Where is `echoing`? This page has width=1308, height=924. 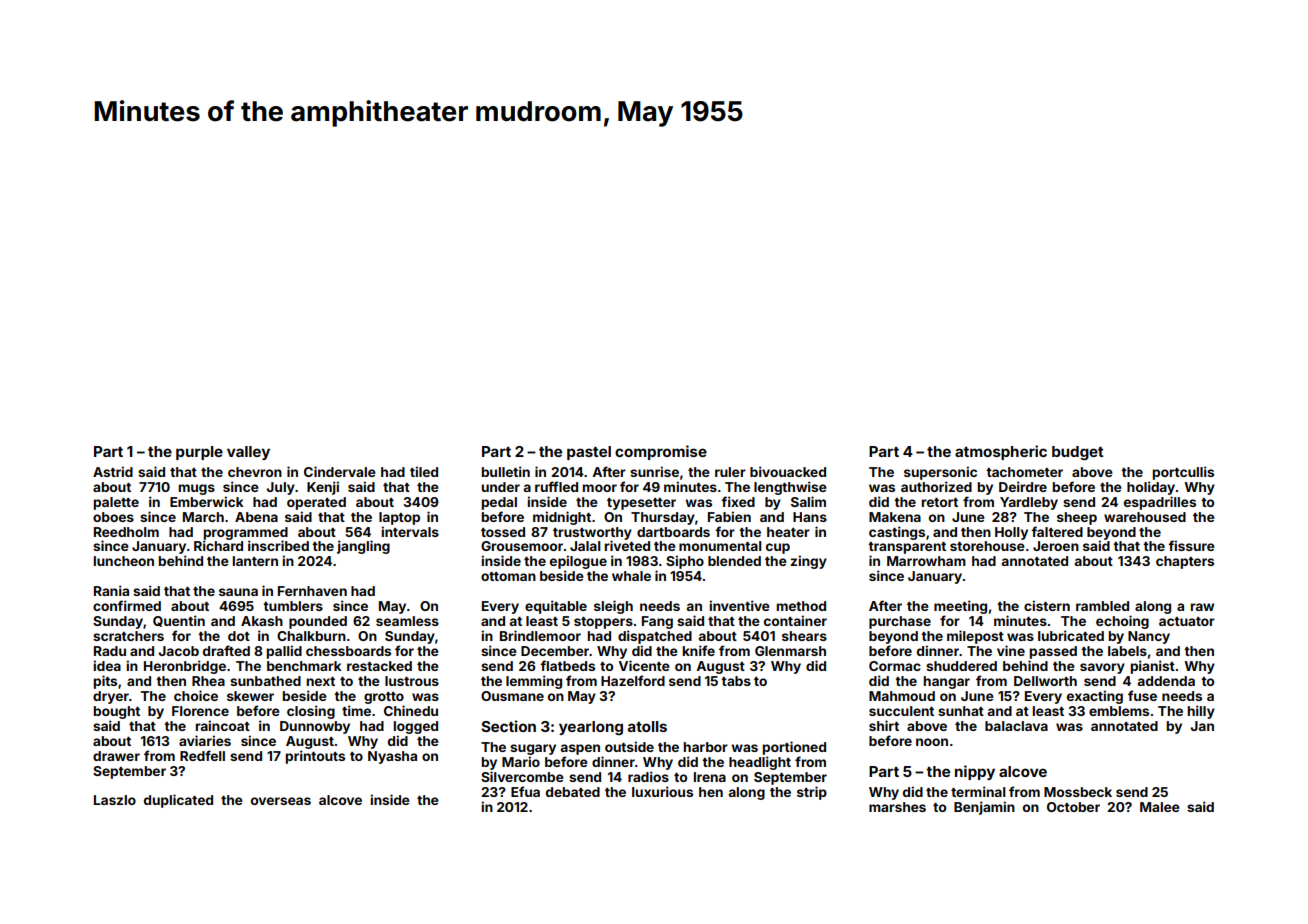 echoing is located at coordinates (1122, 622).
